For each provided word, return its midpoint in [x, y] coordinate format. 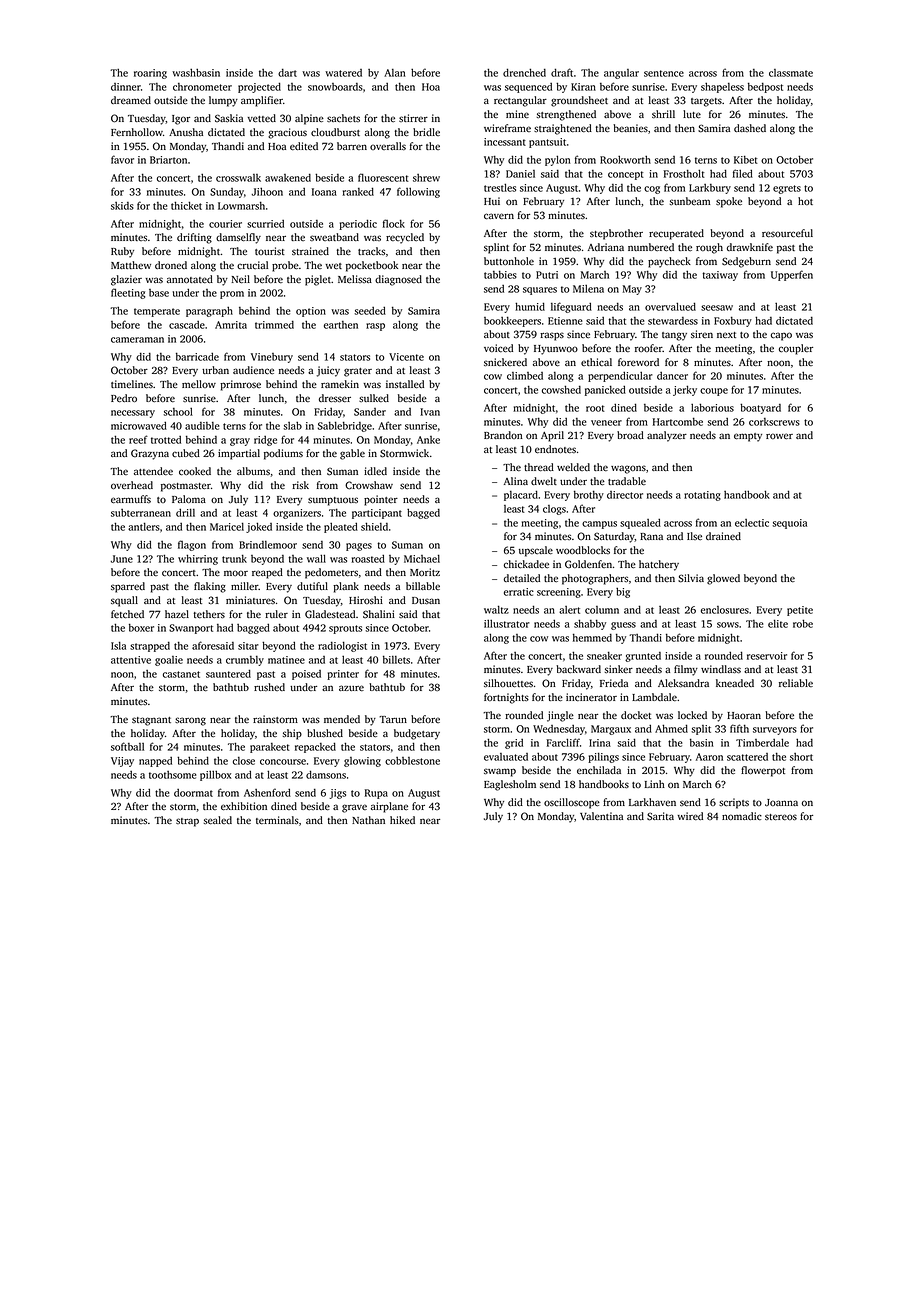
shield [374, 526]
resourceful [787, 233]
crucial [252, 265]
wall [316, 558]
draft [562, 72]
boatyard [760, 408]
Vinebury [272, 358]
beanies [630, 128]
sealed [218, 820]
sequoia [789, 524]
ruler [276, 614]
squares [540, 291]
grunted [643, 657]
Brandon [503, 435]
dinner [126, 87]
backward [578, 669]
